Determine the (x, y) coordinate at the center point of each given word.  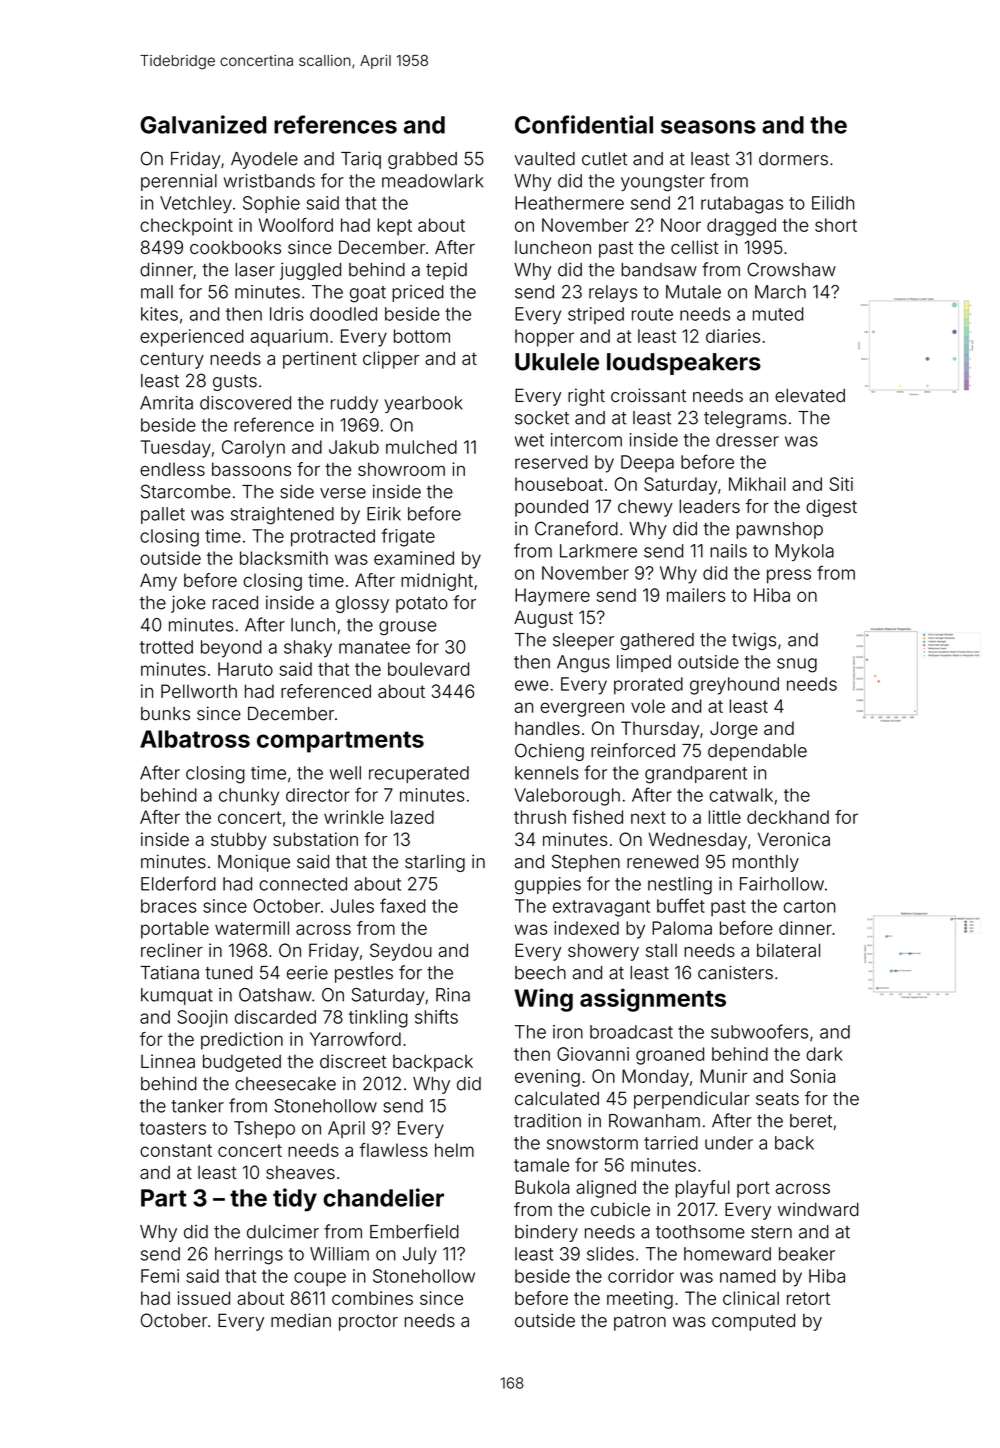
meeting (640, 1300)
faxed (403, 905)
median (301, 1320)
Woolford (296, 225)
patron (640, 1323)
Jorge (734, 730)
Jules (352, 906)
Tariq (361, 160)
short (836, 225)
